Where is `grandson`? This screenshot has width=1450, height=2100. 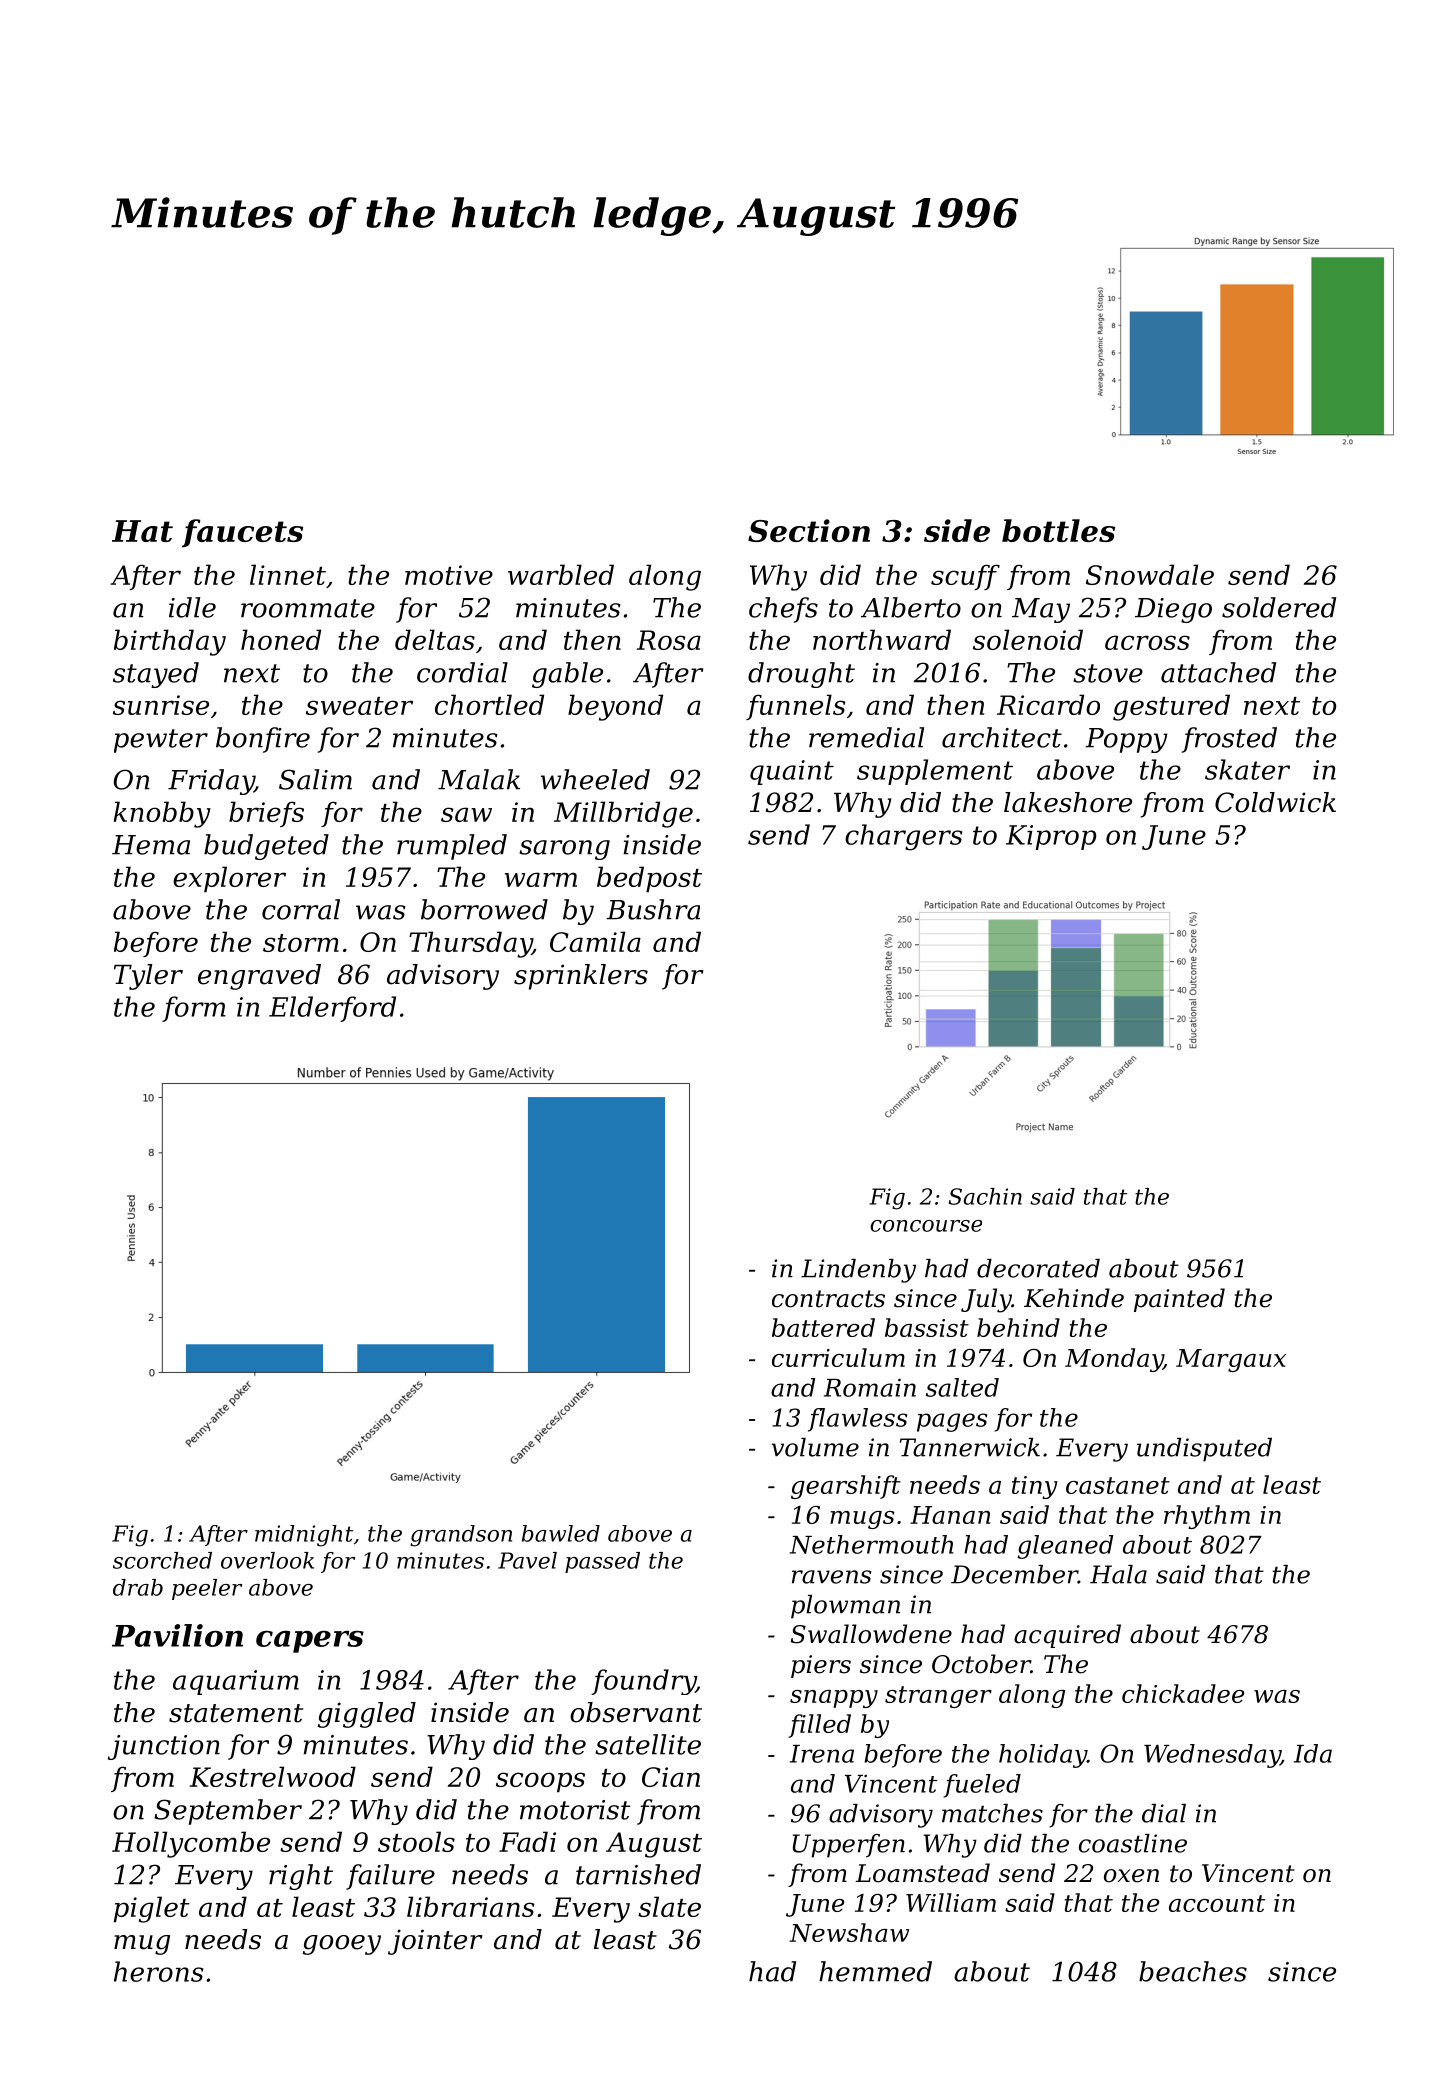
grandson is located at coordinates (461, 1536).
